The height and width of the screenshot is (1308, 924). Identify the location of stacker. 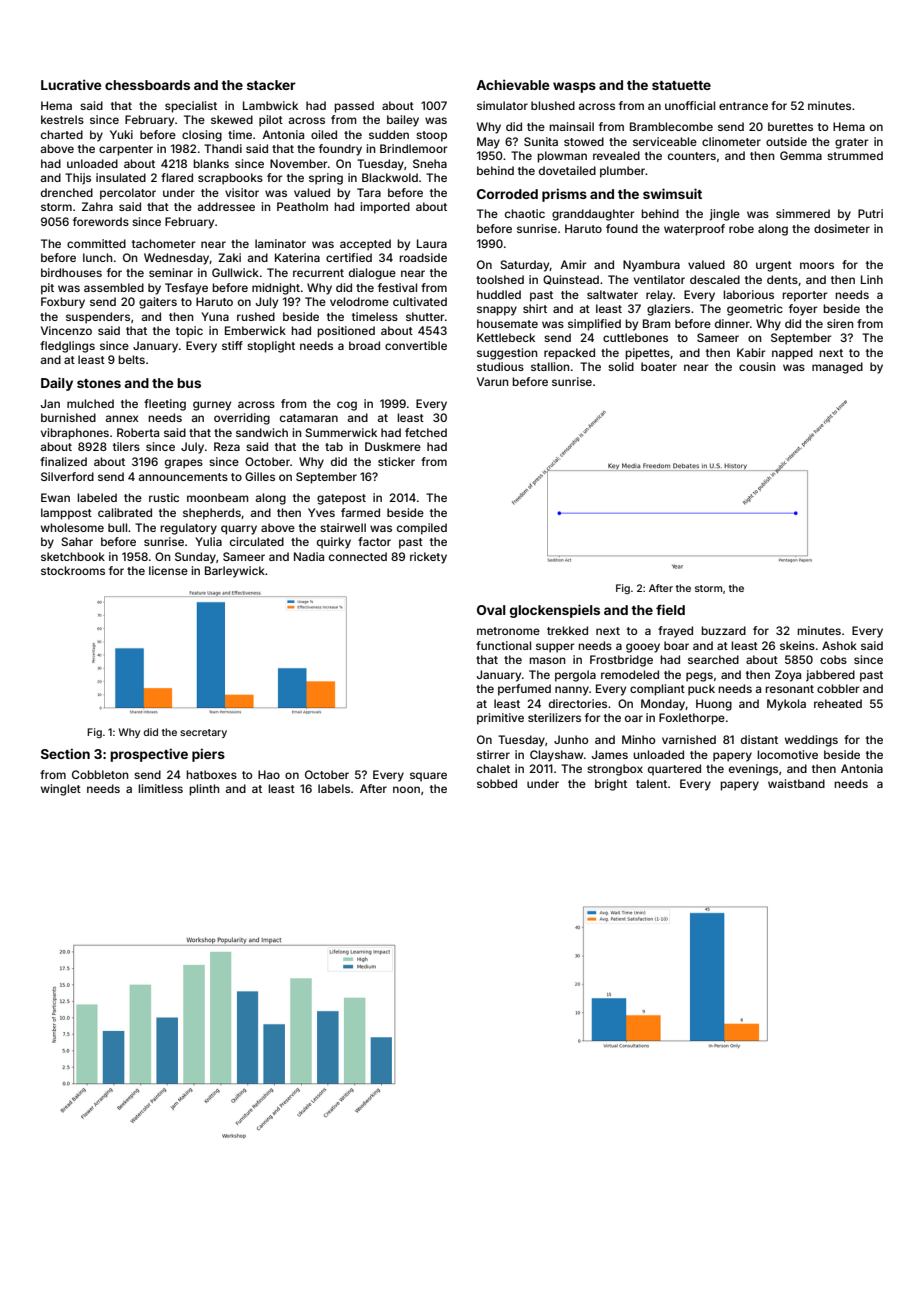
(271, 85).
